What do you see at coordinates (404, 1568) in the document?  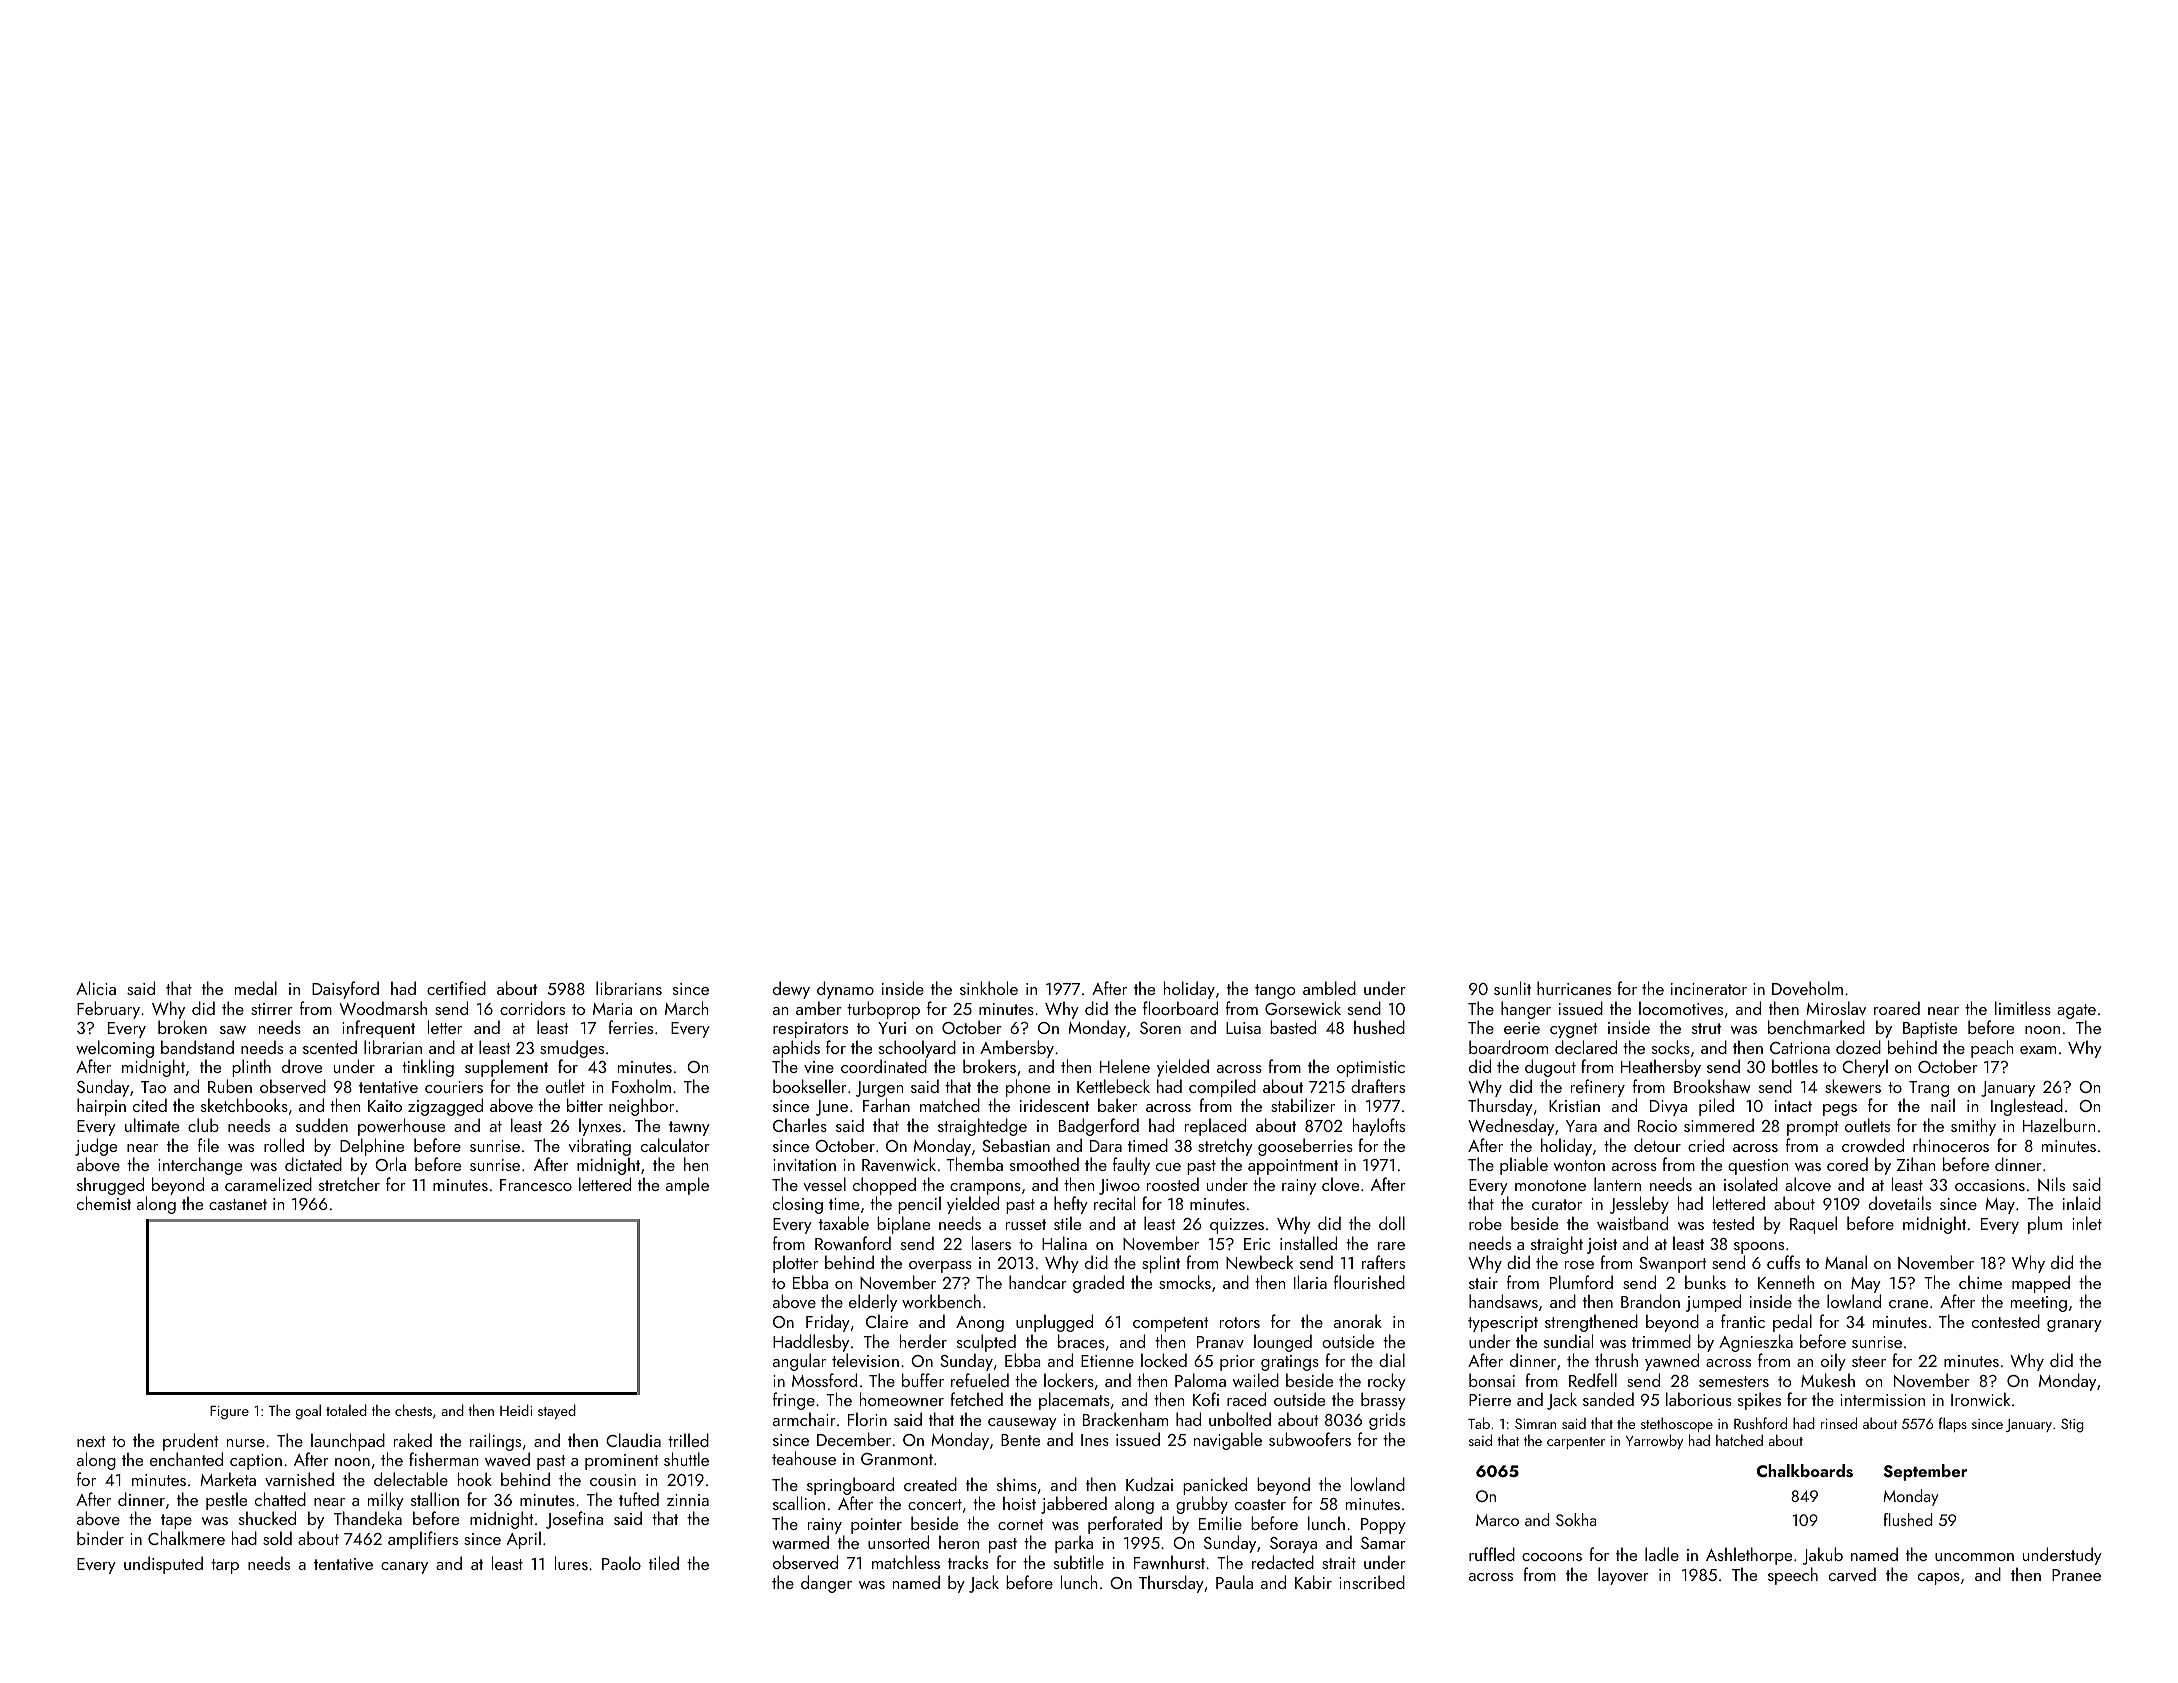 I see `canary` at bounding box center [404, 1568].
